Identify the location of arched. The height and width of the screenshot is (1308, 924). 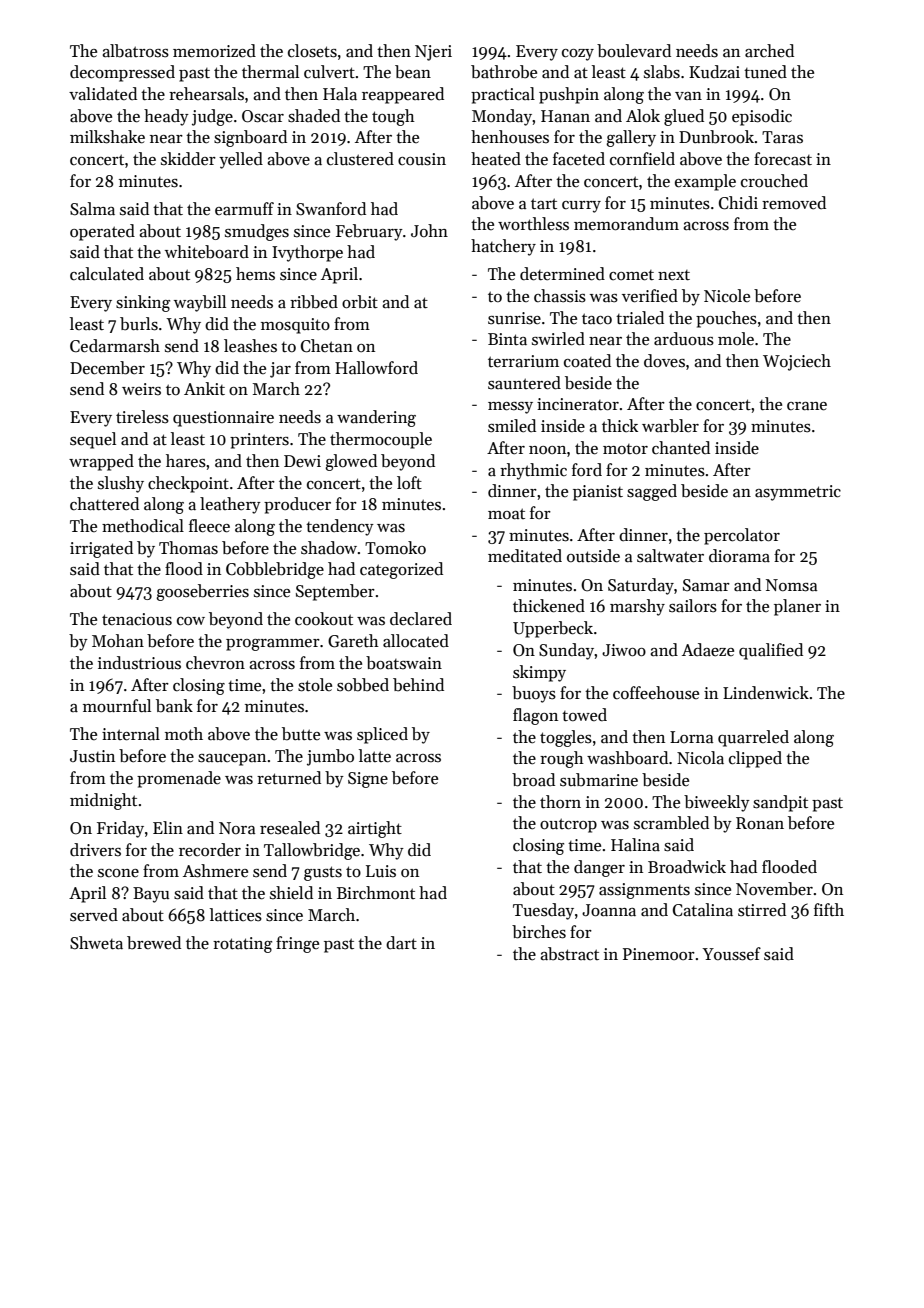
(769, 51).
